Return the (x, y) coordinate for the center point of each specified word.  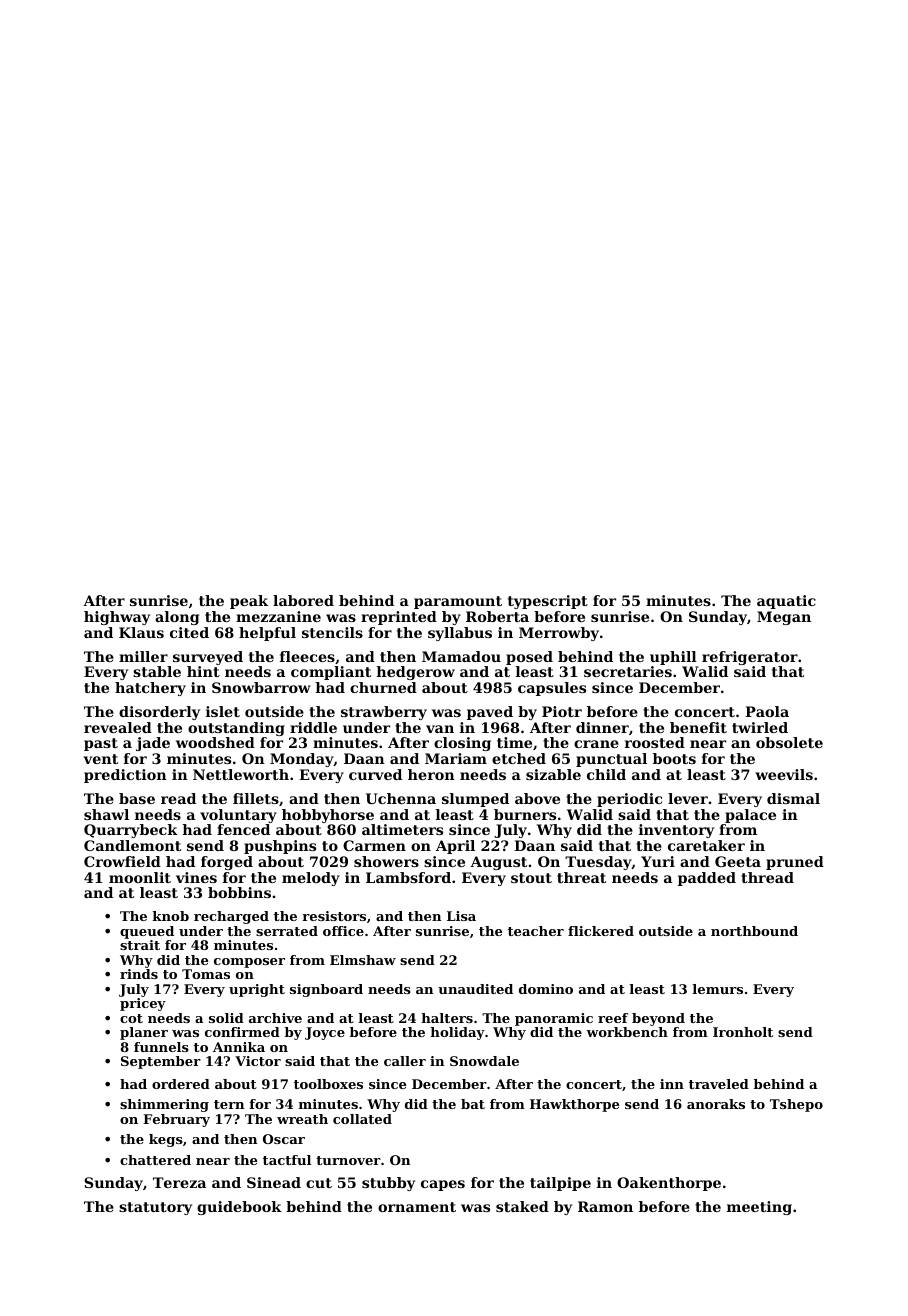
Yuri (658, 861)
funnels (161, 1047)
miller (143, 656)
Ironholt (743, 1032)
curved (375, 774)
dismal (793, 798)
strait (140, 945)
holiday (457, 1033)
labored (303, 600)
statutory (155, 1208)
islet (223, 711)
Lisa (461, 916)
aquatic (786, 602)
